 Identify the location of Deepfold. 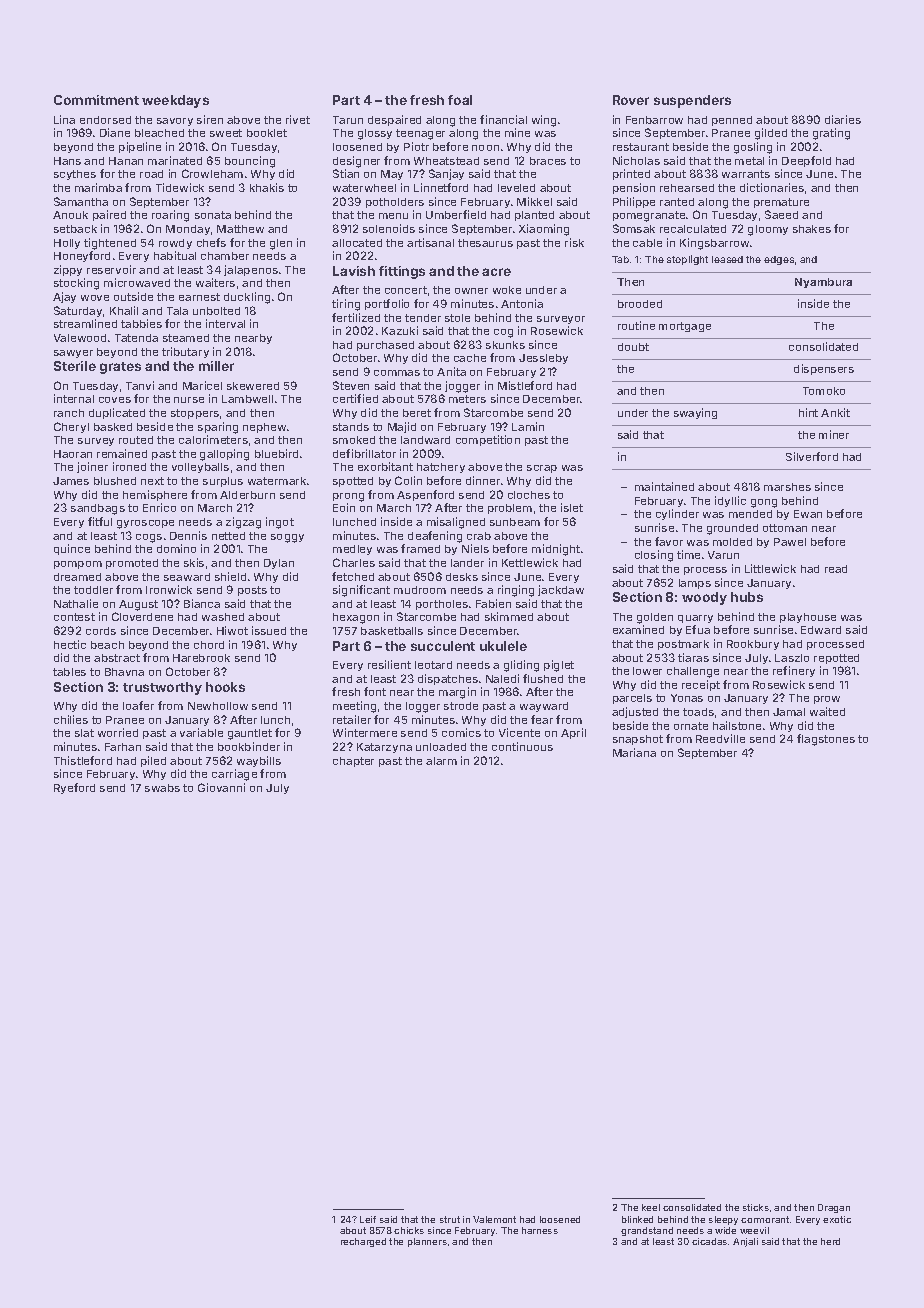
(806, 161).
